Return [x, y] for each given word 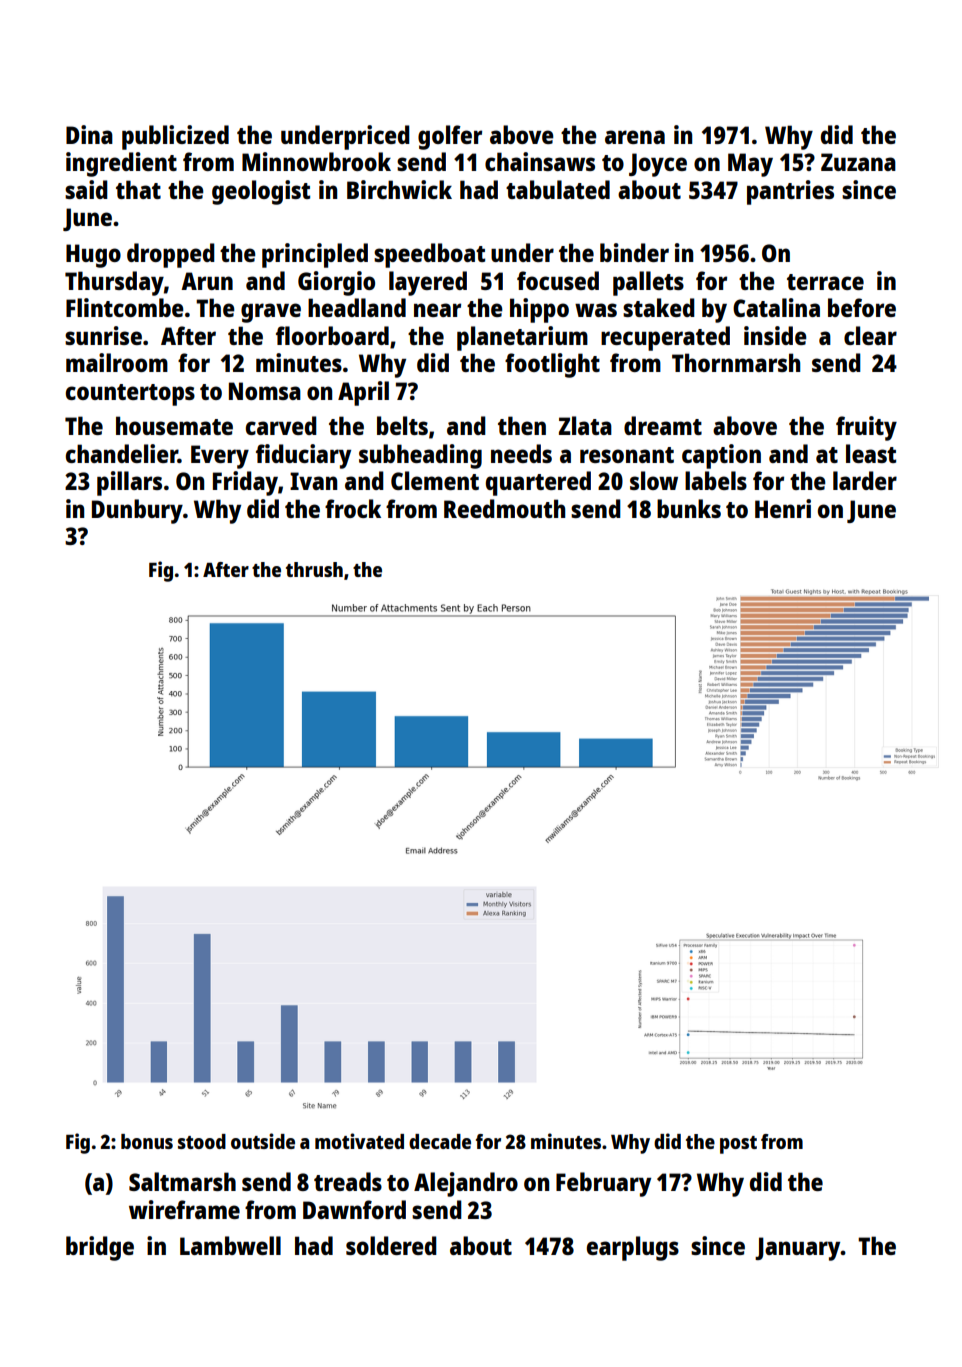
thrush [314, 569]
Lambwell [230, 1245]
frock [353, 508]
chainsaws [540, 161]
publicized [175, 137]
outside [263, 1141]
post [738, 1145]
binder [634, 252]
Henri [783, 508]
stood [202, 1141]
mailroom [117, 362]
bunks [689, 508]
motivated [359, 1141]
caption [721, 456]
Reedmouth [504, 508]
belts [402, 425]
